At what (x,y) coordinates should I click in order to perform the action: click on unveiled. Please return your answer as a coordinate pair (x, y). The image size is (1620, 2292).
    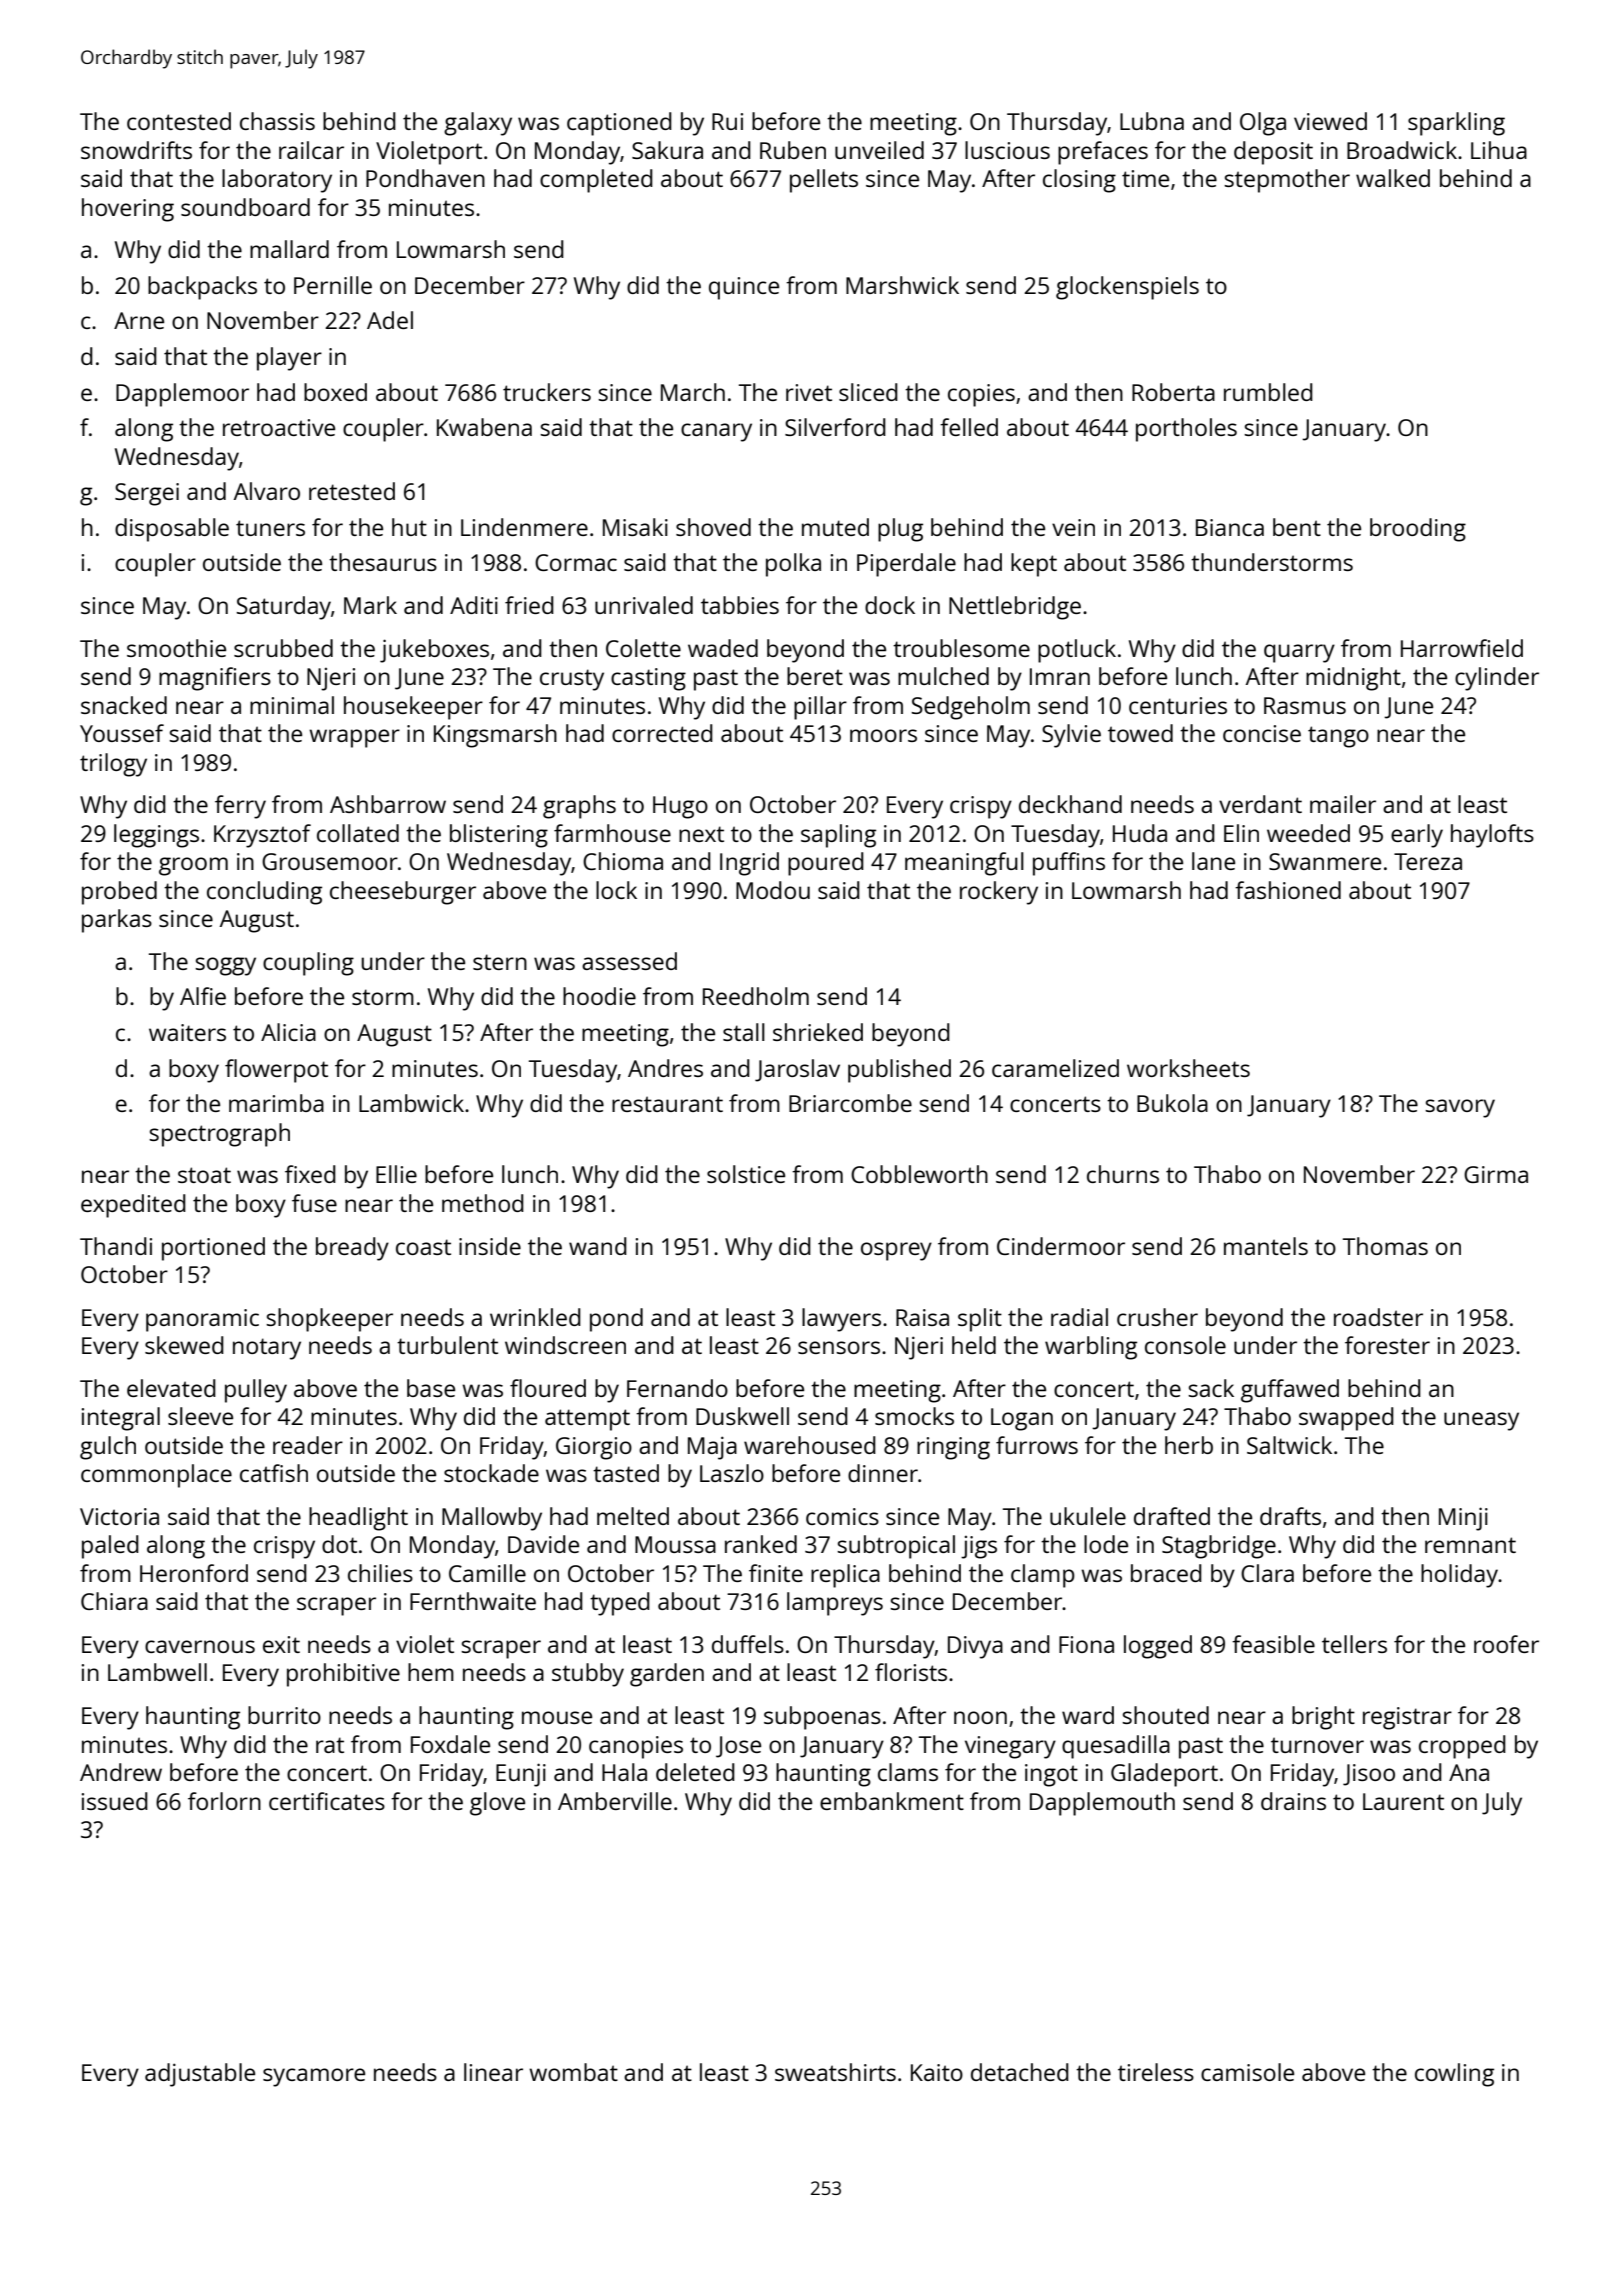
    Looking at the image, I should click on (879, 150).
